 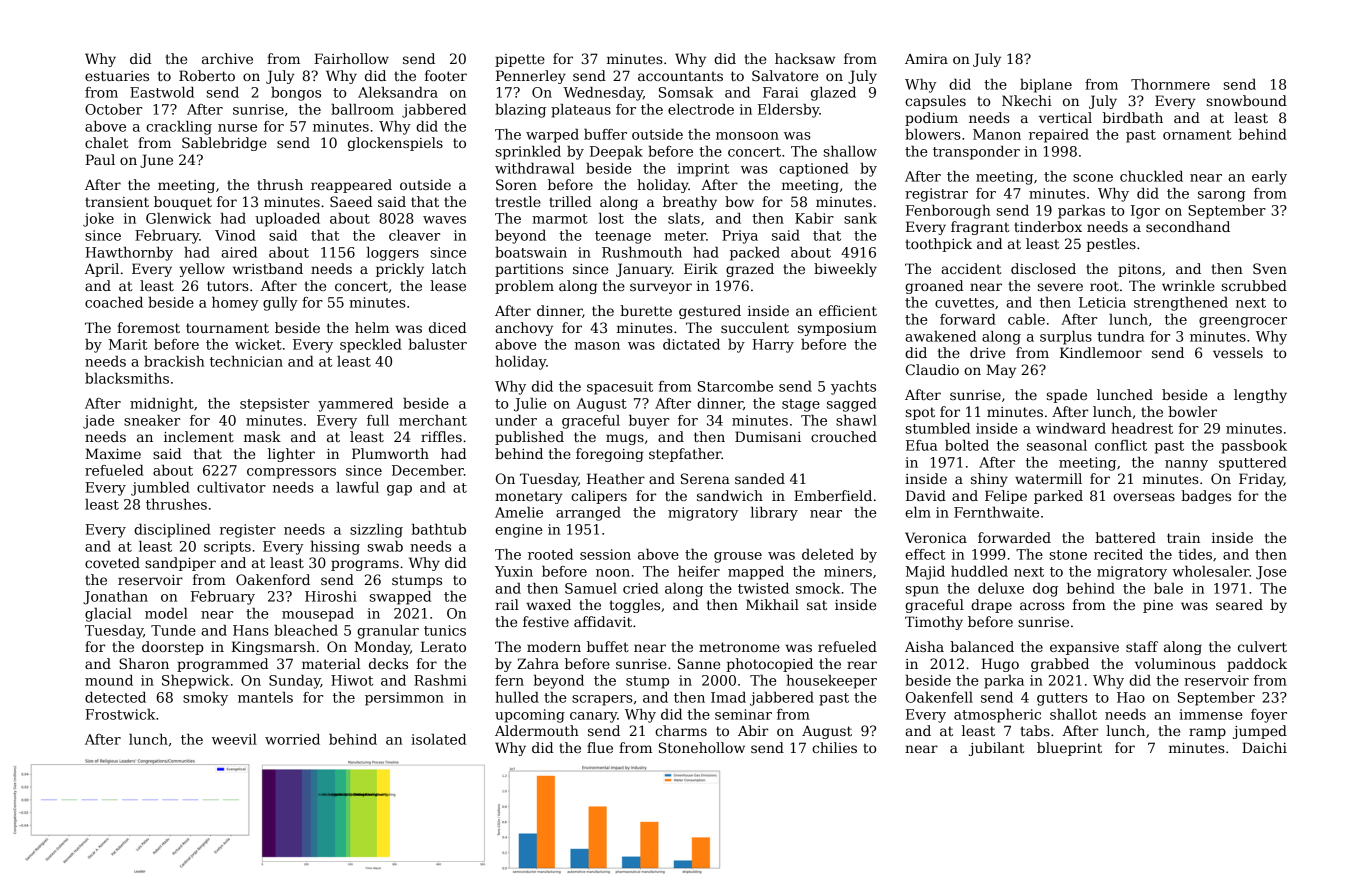 I want to click on Daichi, so click(x=1264, y=747).
